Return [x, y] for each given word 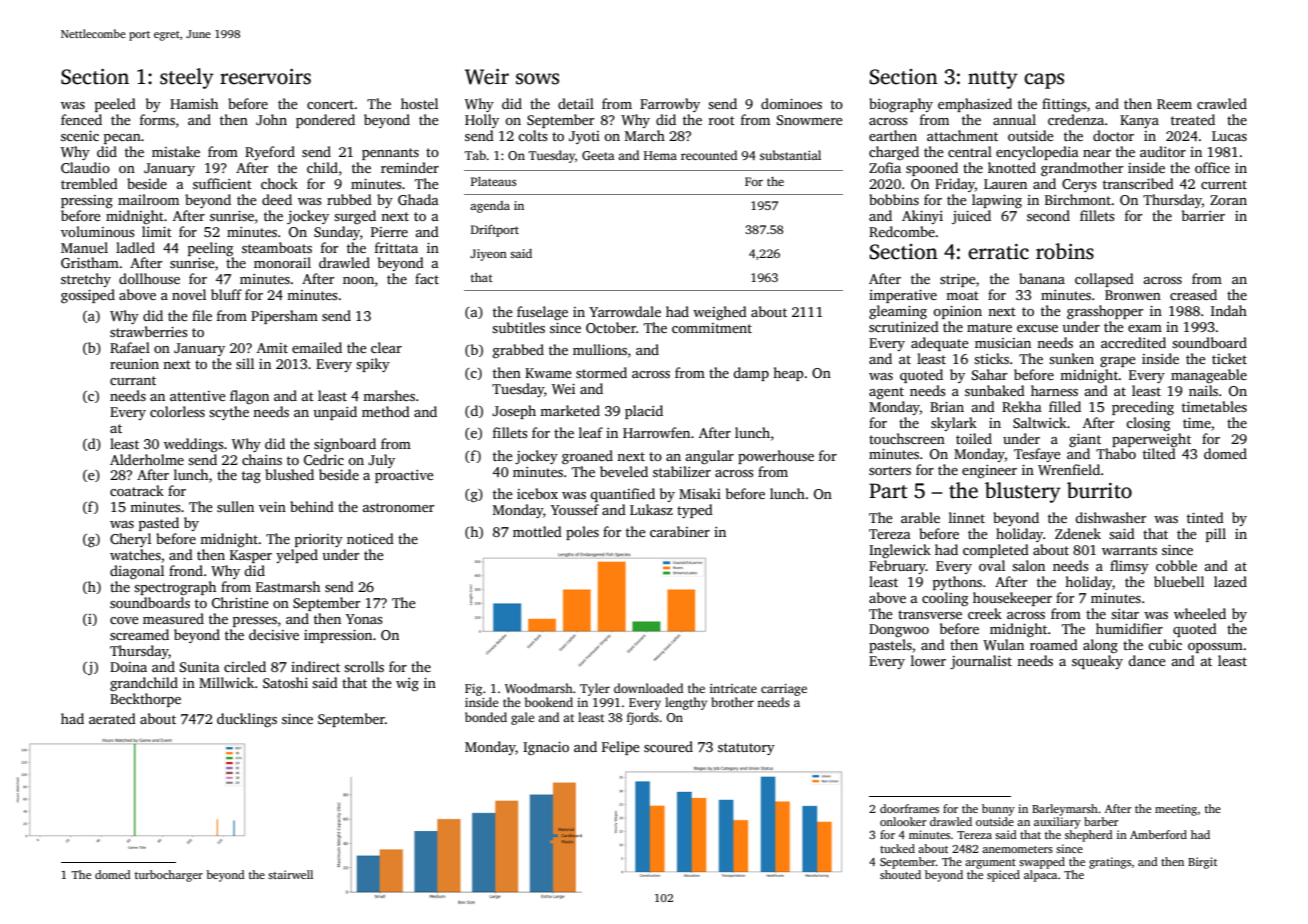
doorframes [909, 808]
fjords [643, 718]
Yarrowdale [625, 311]
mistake [176, 151]
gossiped [88, 296]
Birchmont [1078, 199]
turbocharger [169, 876]
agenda [490, 207]
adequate [940, 344]
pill [1216, 535]
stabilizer [682, 471]
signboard [345, 445]
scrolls [364, 666]
